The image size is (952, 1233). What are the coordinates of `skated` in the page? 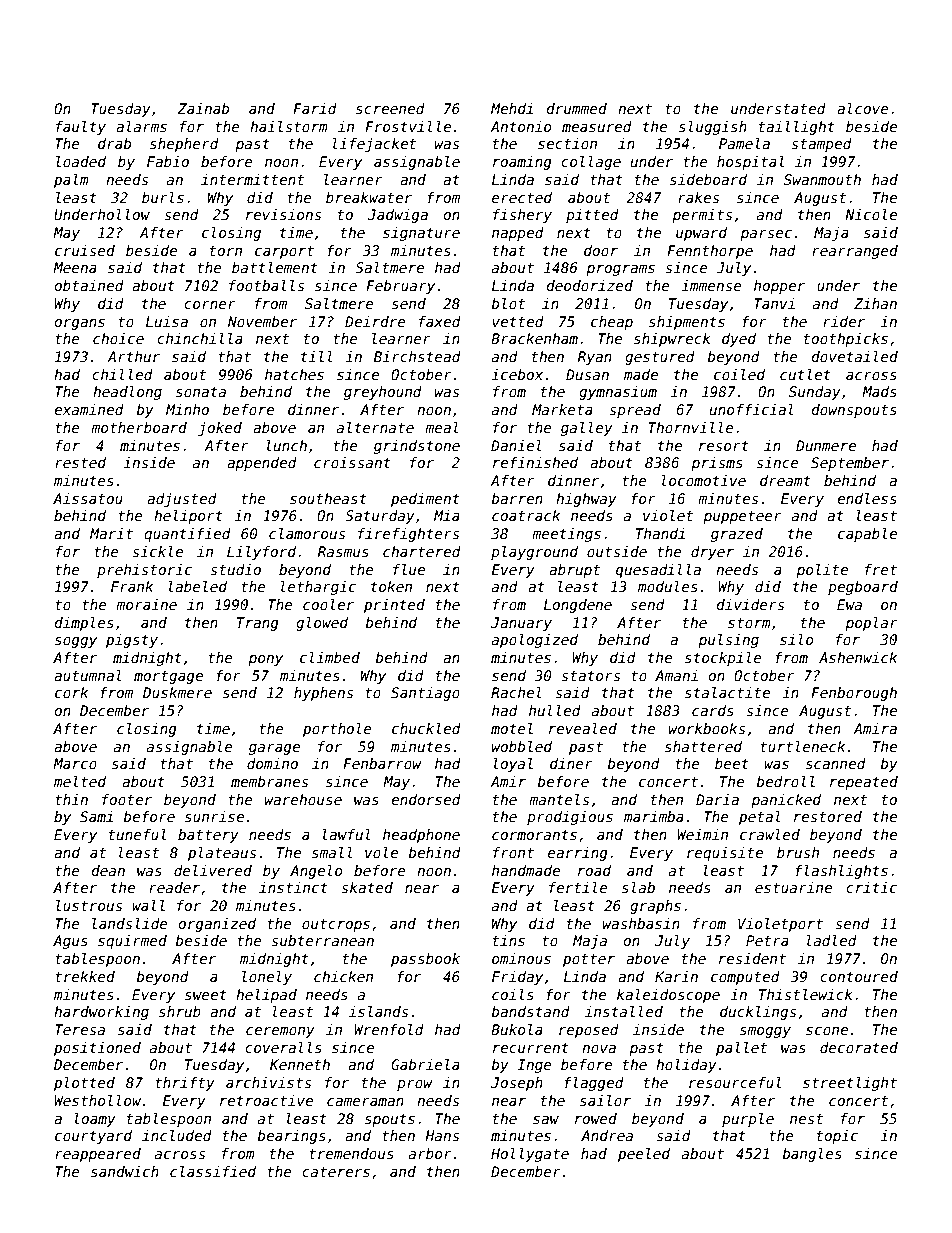 It's located at (367, 887).
